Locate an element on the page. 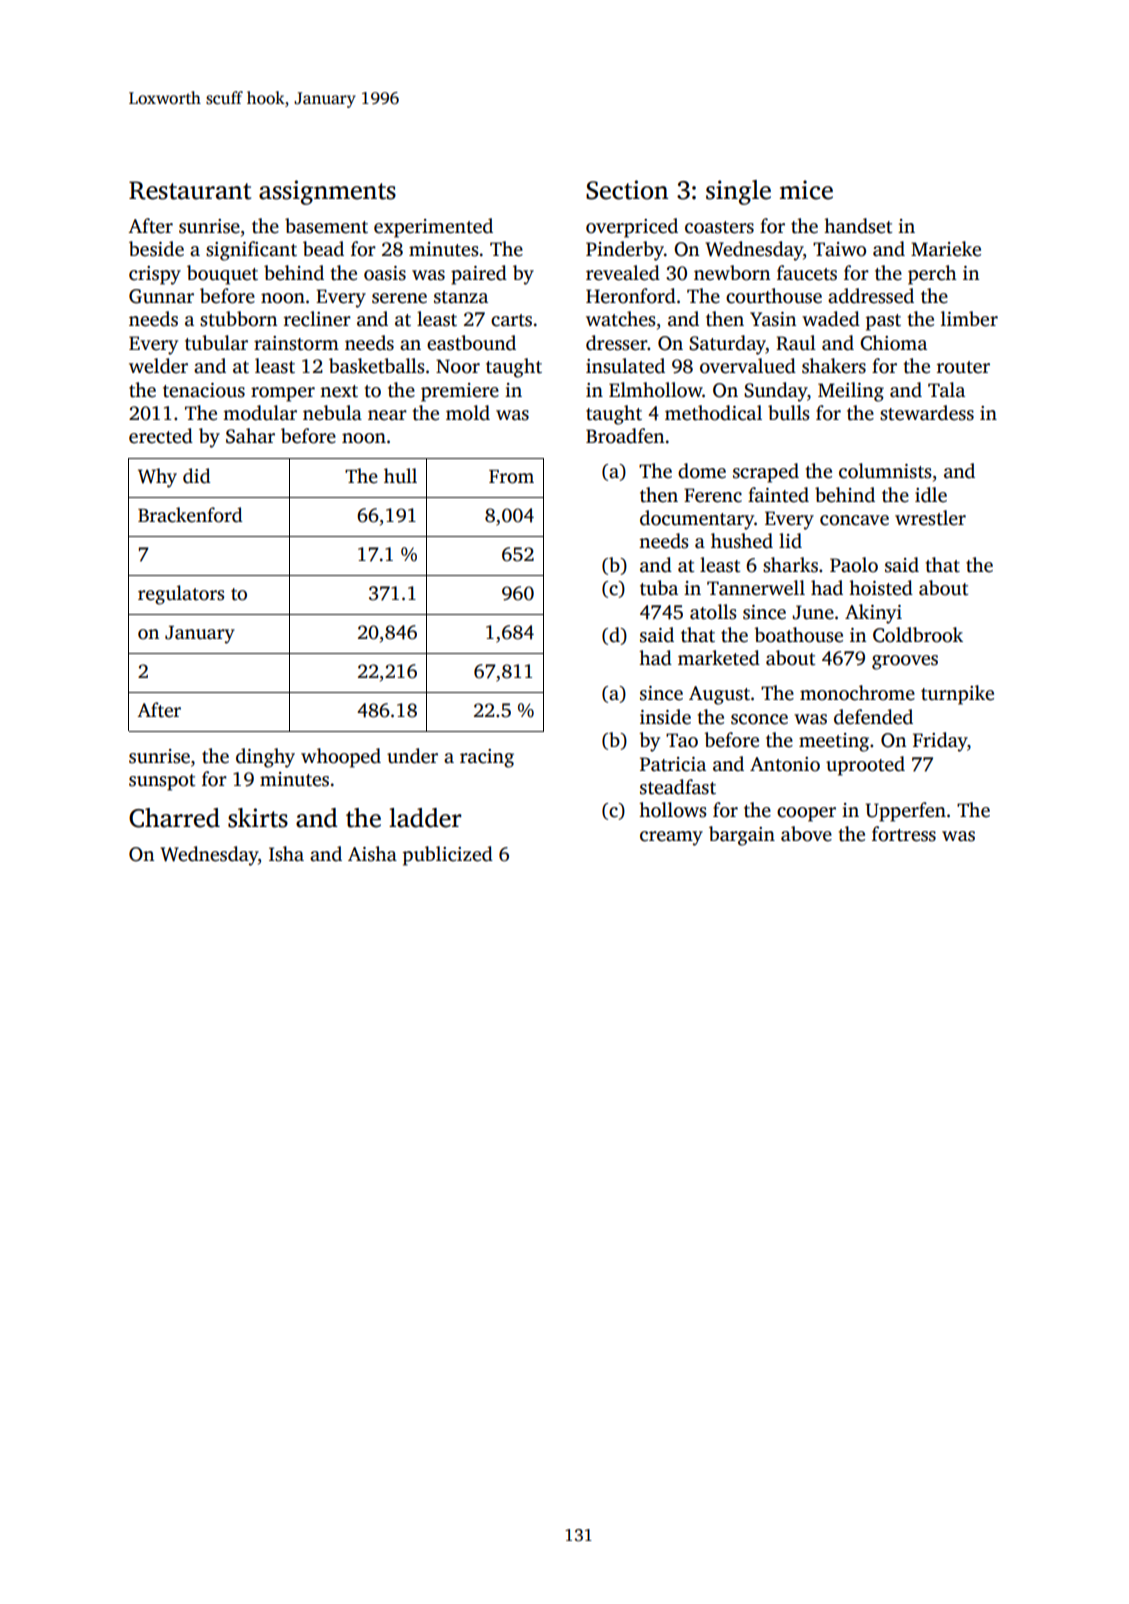 Image resolution: width=1129 pixels, height=1604 pixels. Noor is located at coordinates (458, 366).
